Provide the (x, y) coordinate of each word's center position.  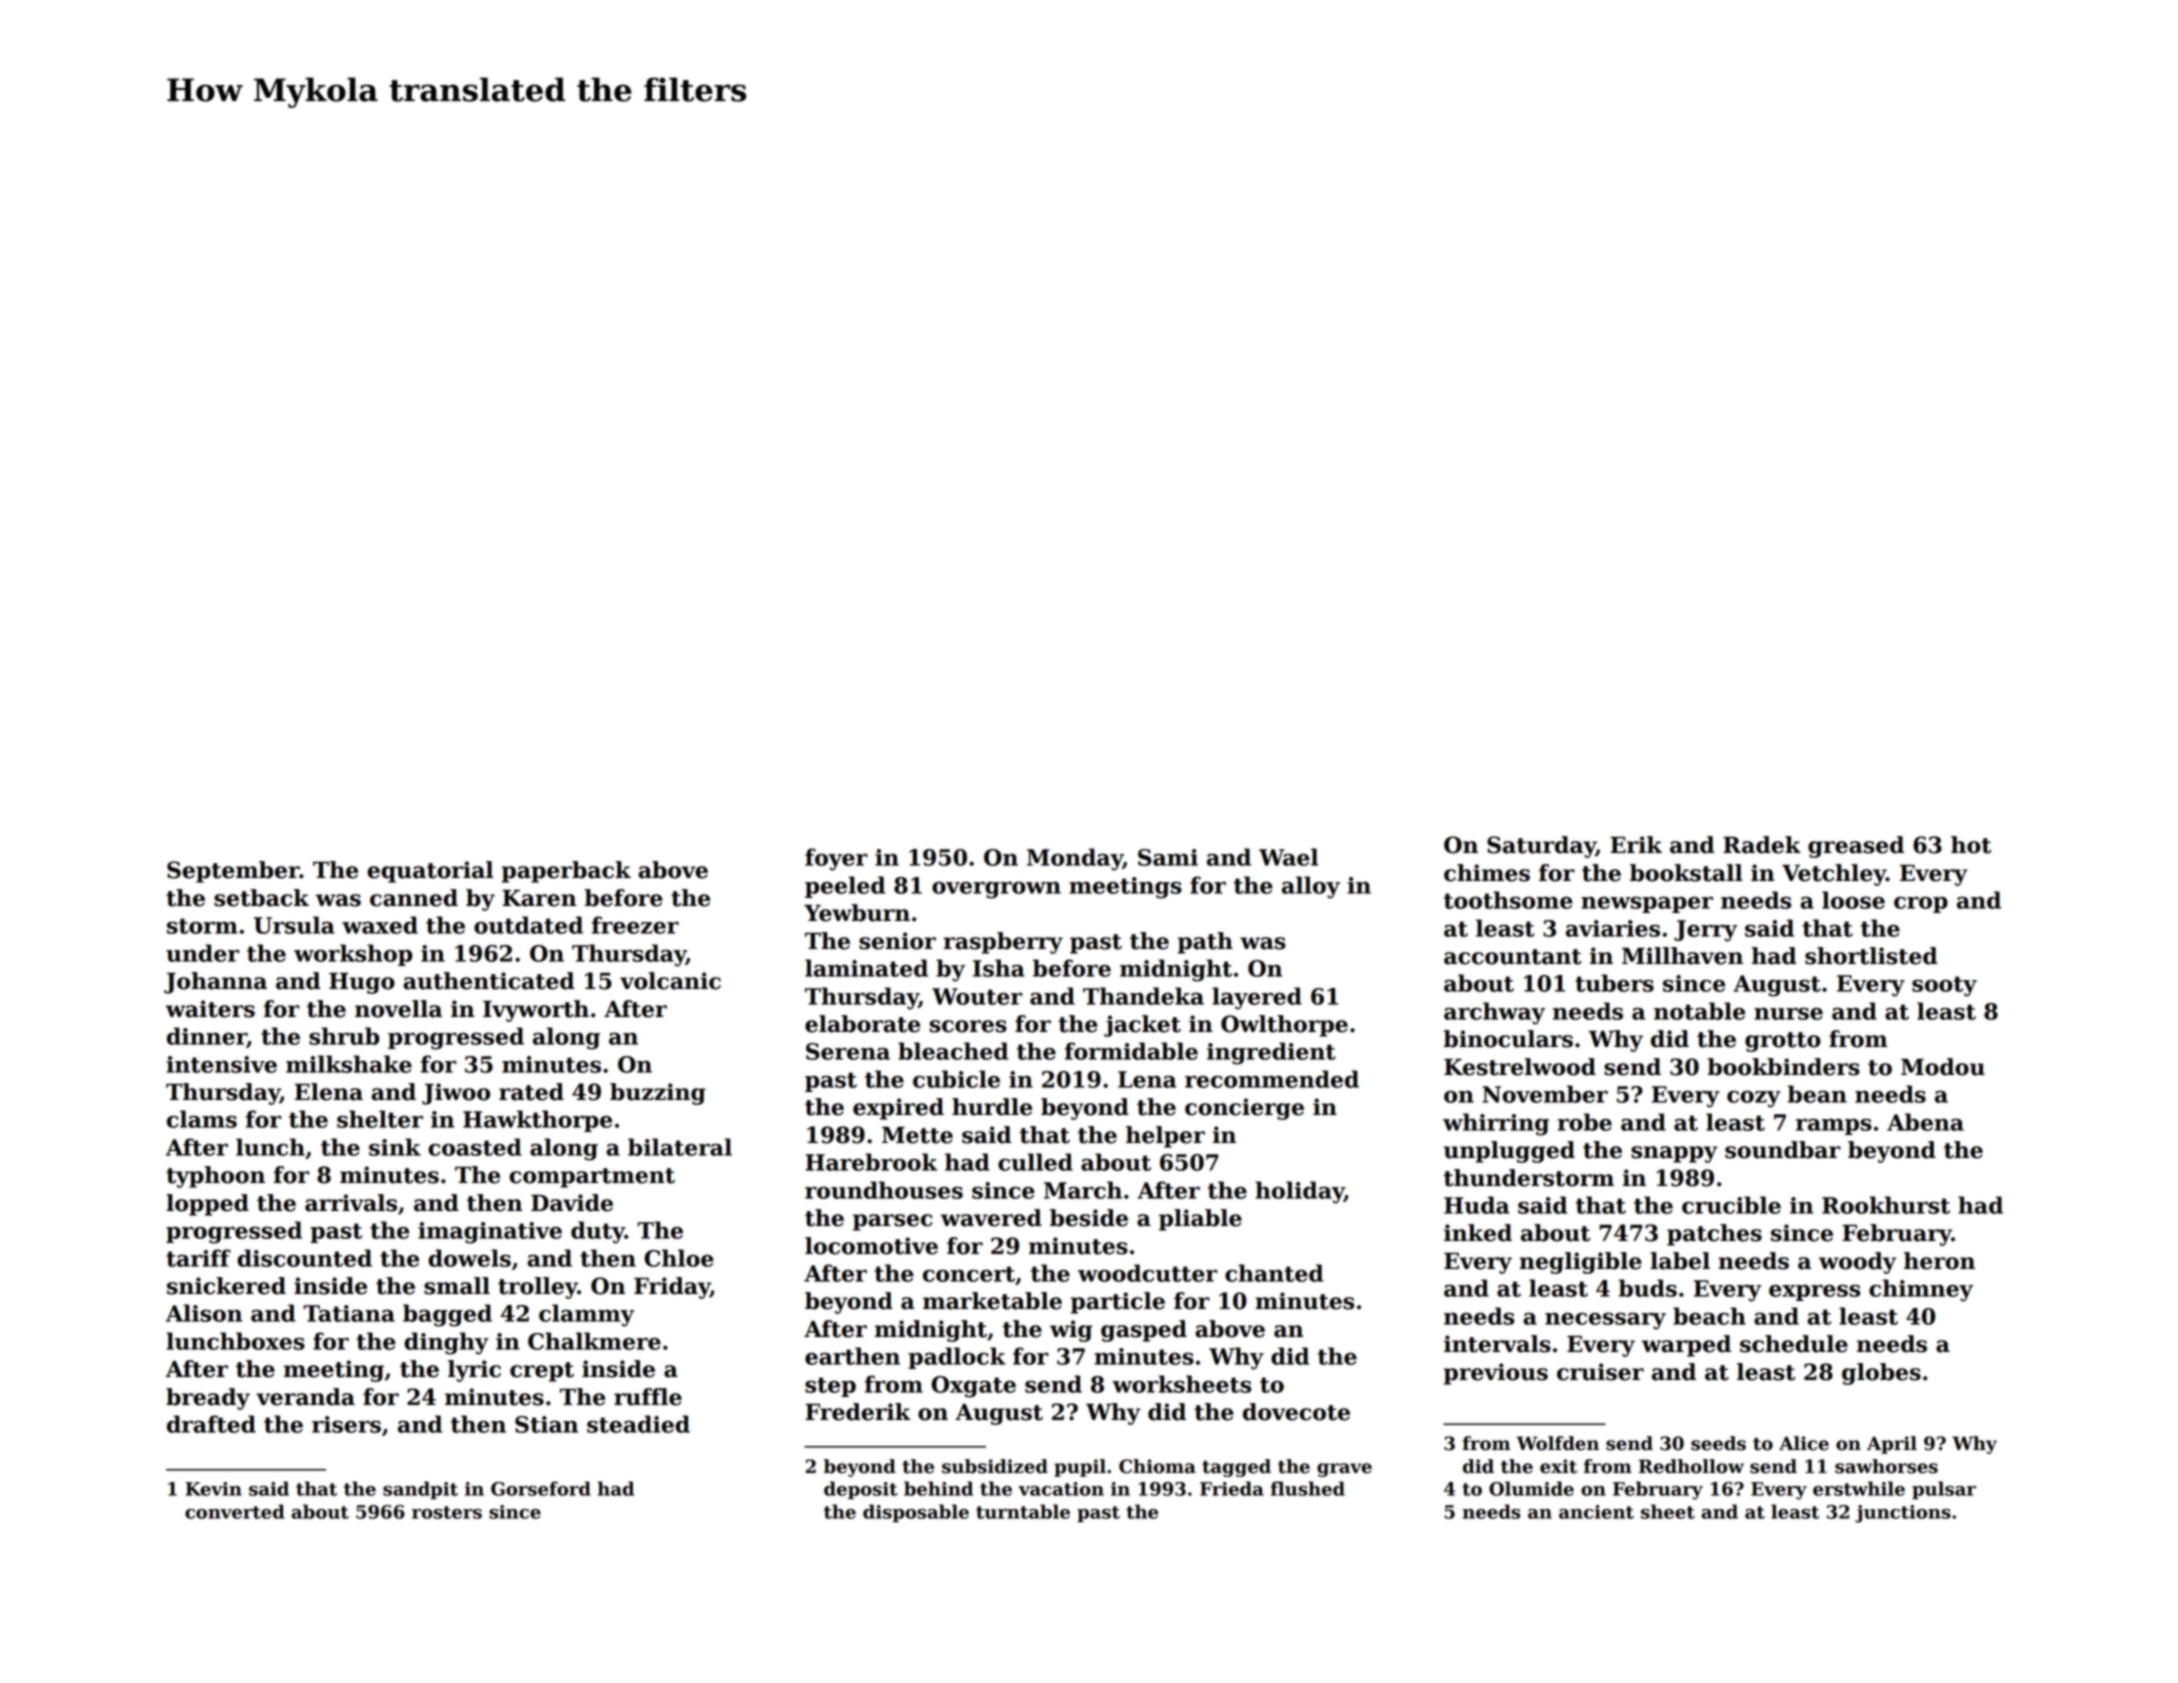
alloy (1311, 887)
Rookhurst (1886, 1205)
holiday (1299, 1192)
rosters (447, 1512)
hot (1971, 845)
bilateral (680, 1147)
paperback (566, 872)
